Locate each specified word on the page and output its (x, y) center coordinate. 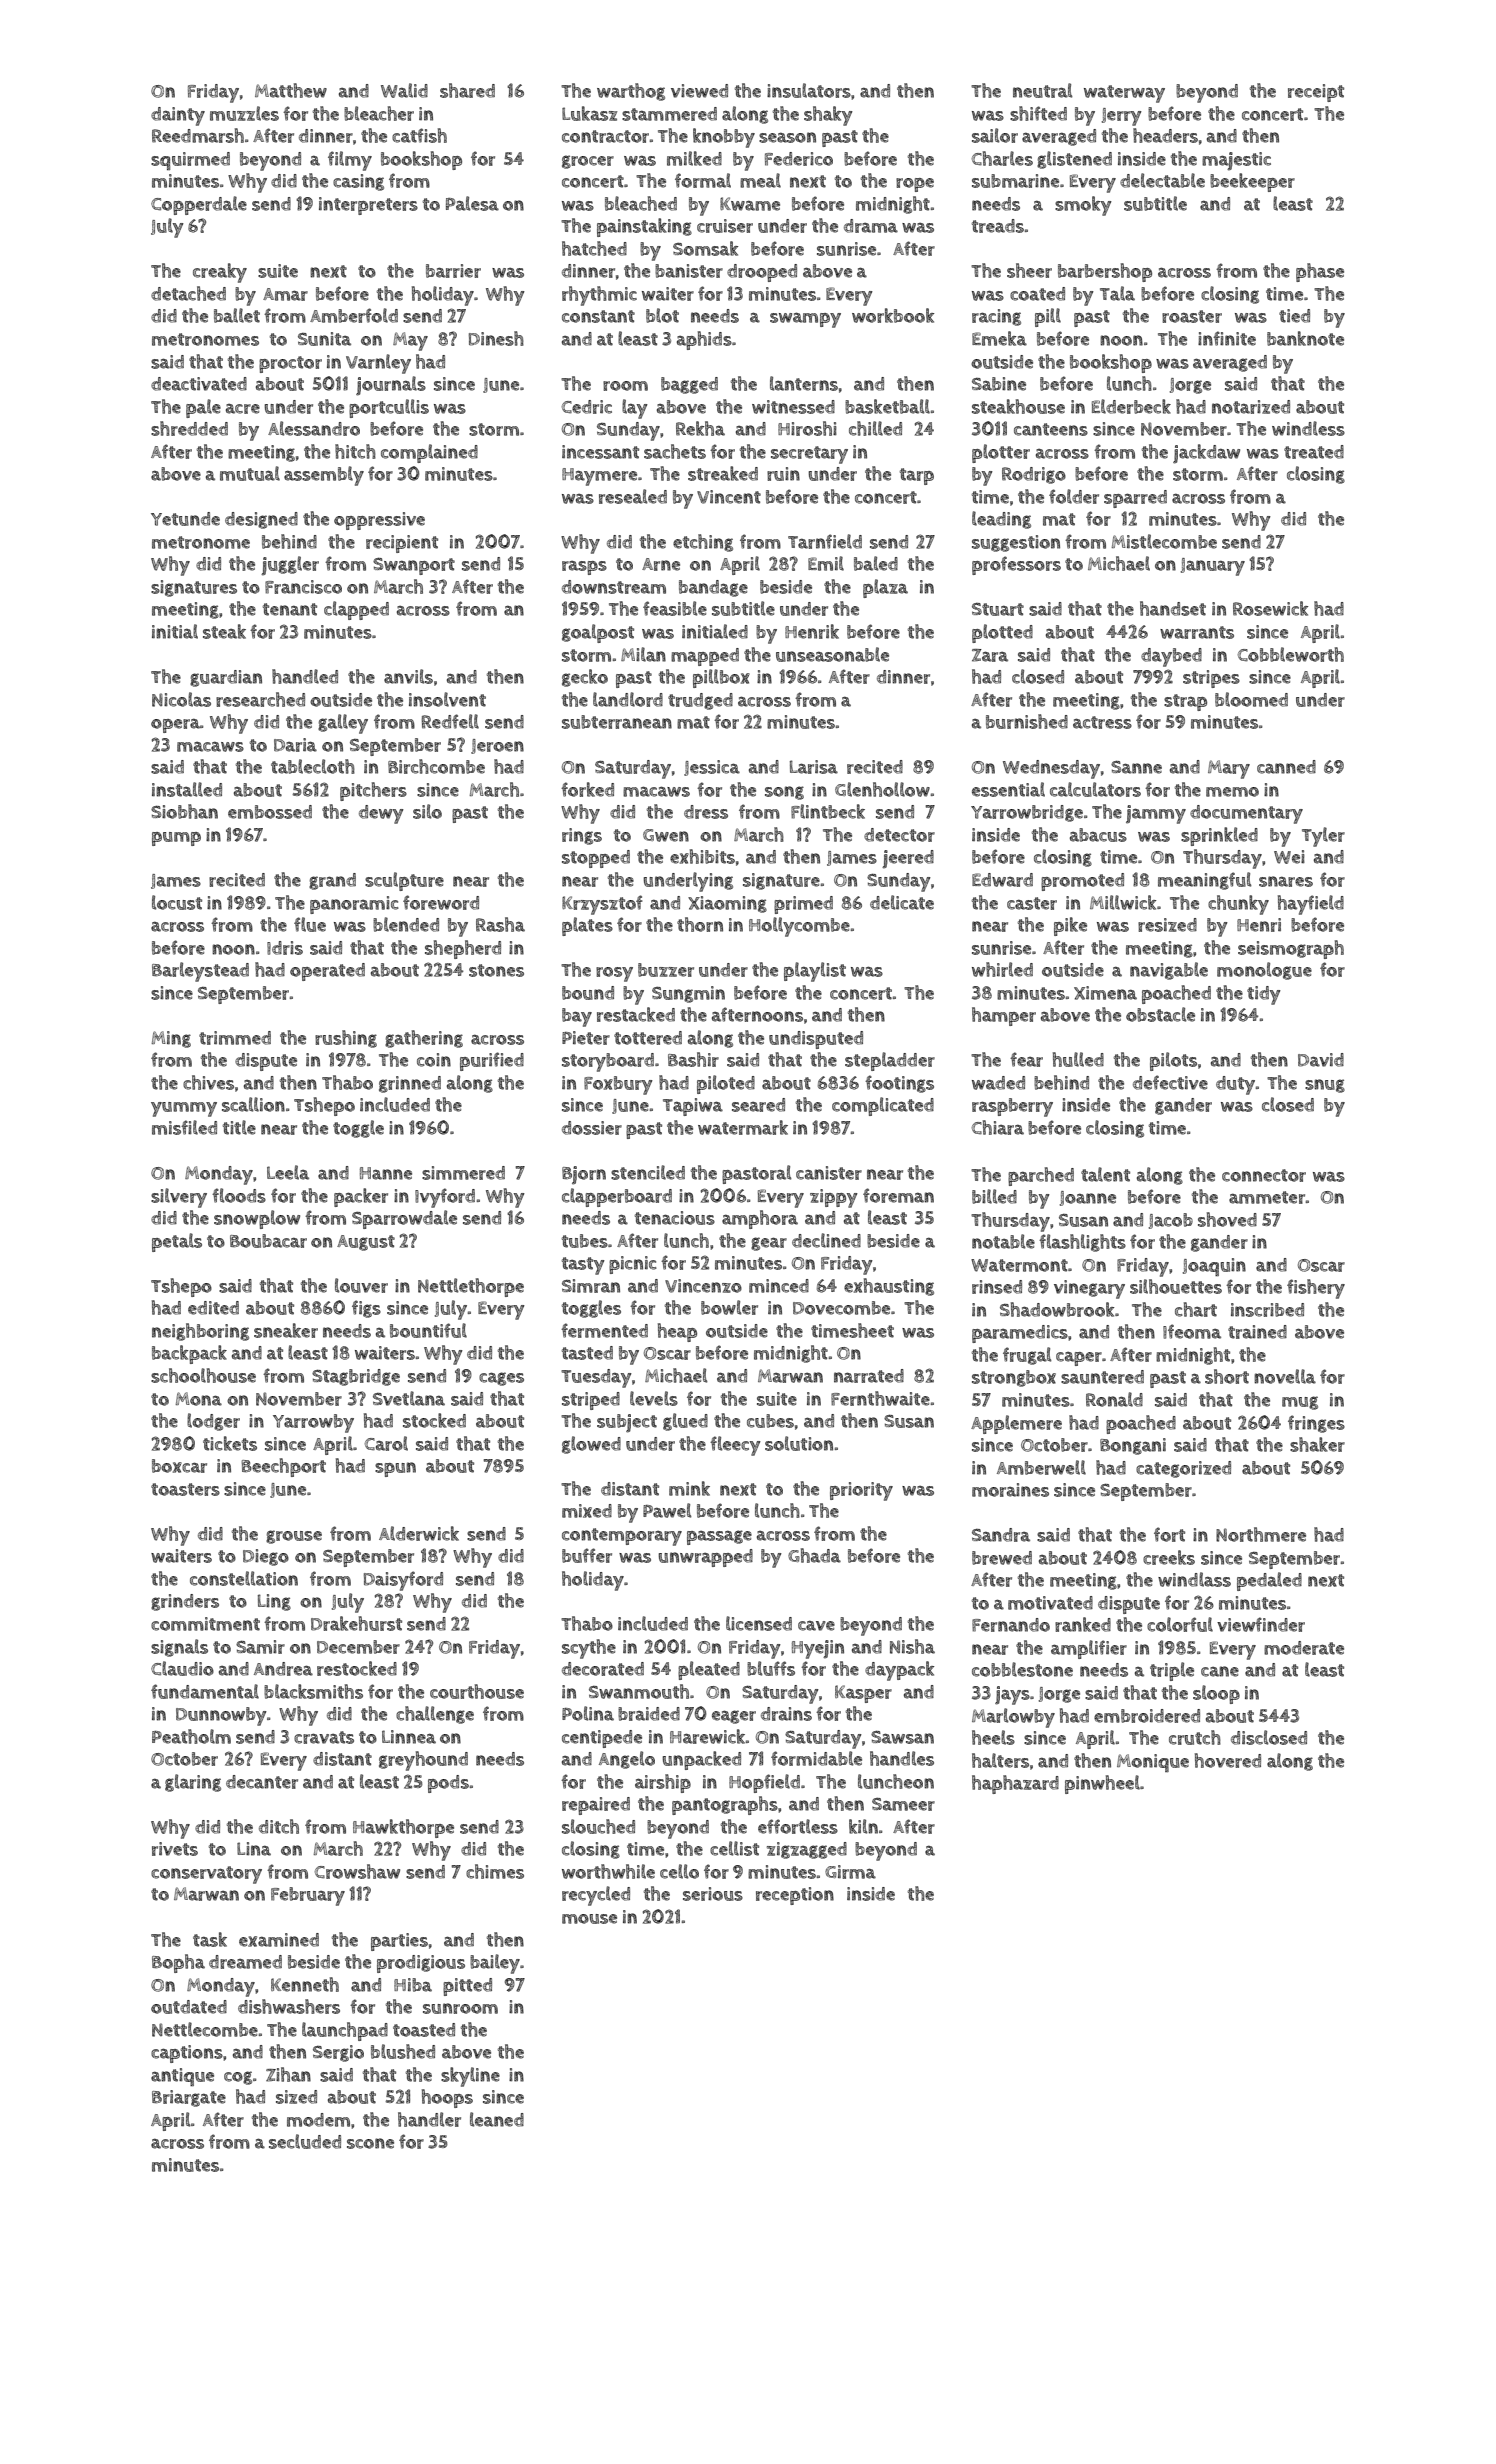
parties (399, 1942)
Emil (826, 563)
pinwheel (1102, 1784)
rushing (346, 1039)
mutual (250, 473)
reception (795, 1896)
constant (598, 316)
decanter (262, 1782)
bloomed (1251, 699)
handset (1173, 608)
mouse (589, 1919)
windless (1308, 428)
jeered (908, 859)
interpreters (368, 206)
